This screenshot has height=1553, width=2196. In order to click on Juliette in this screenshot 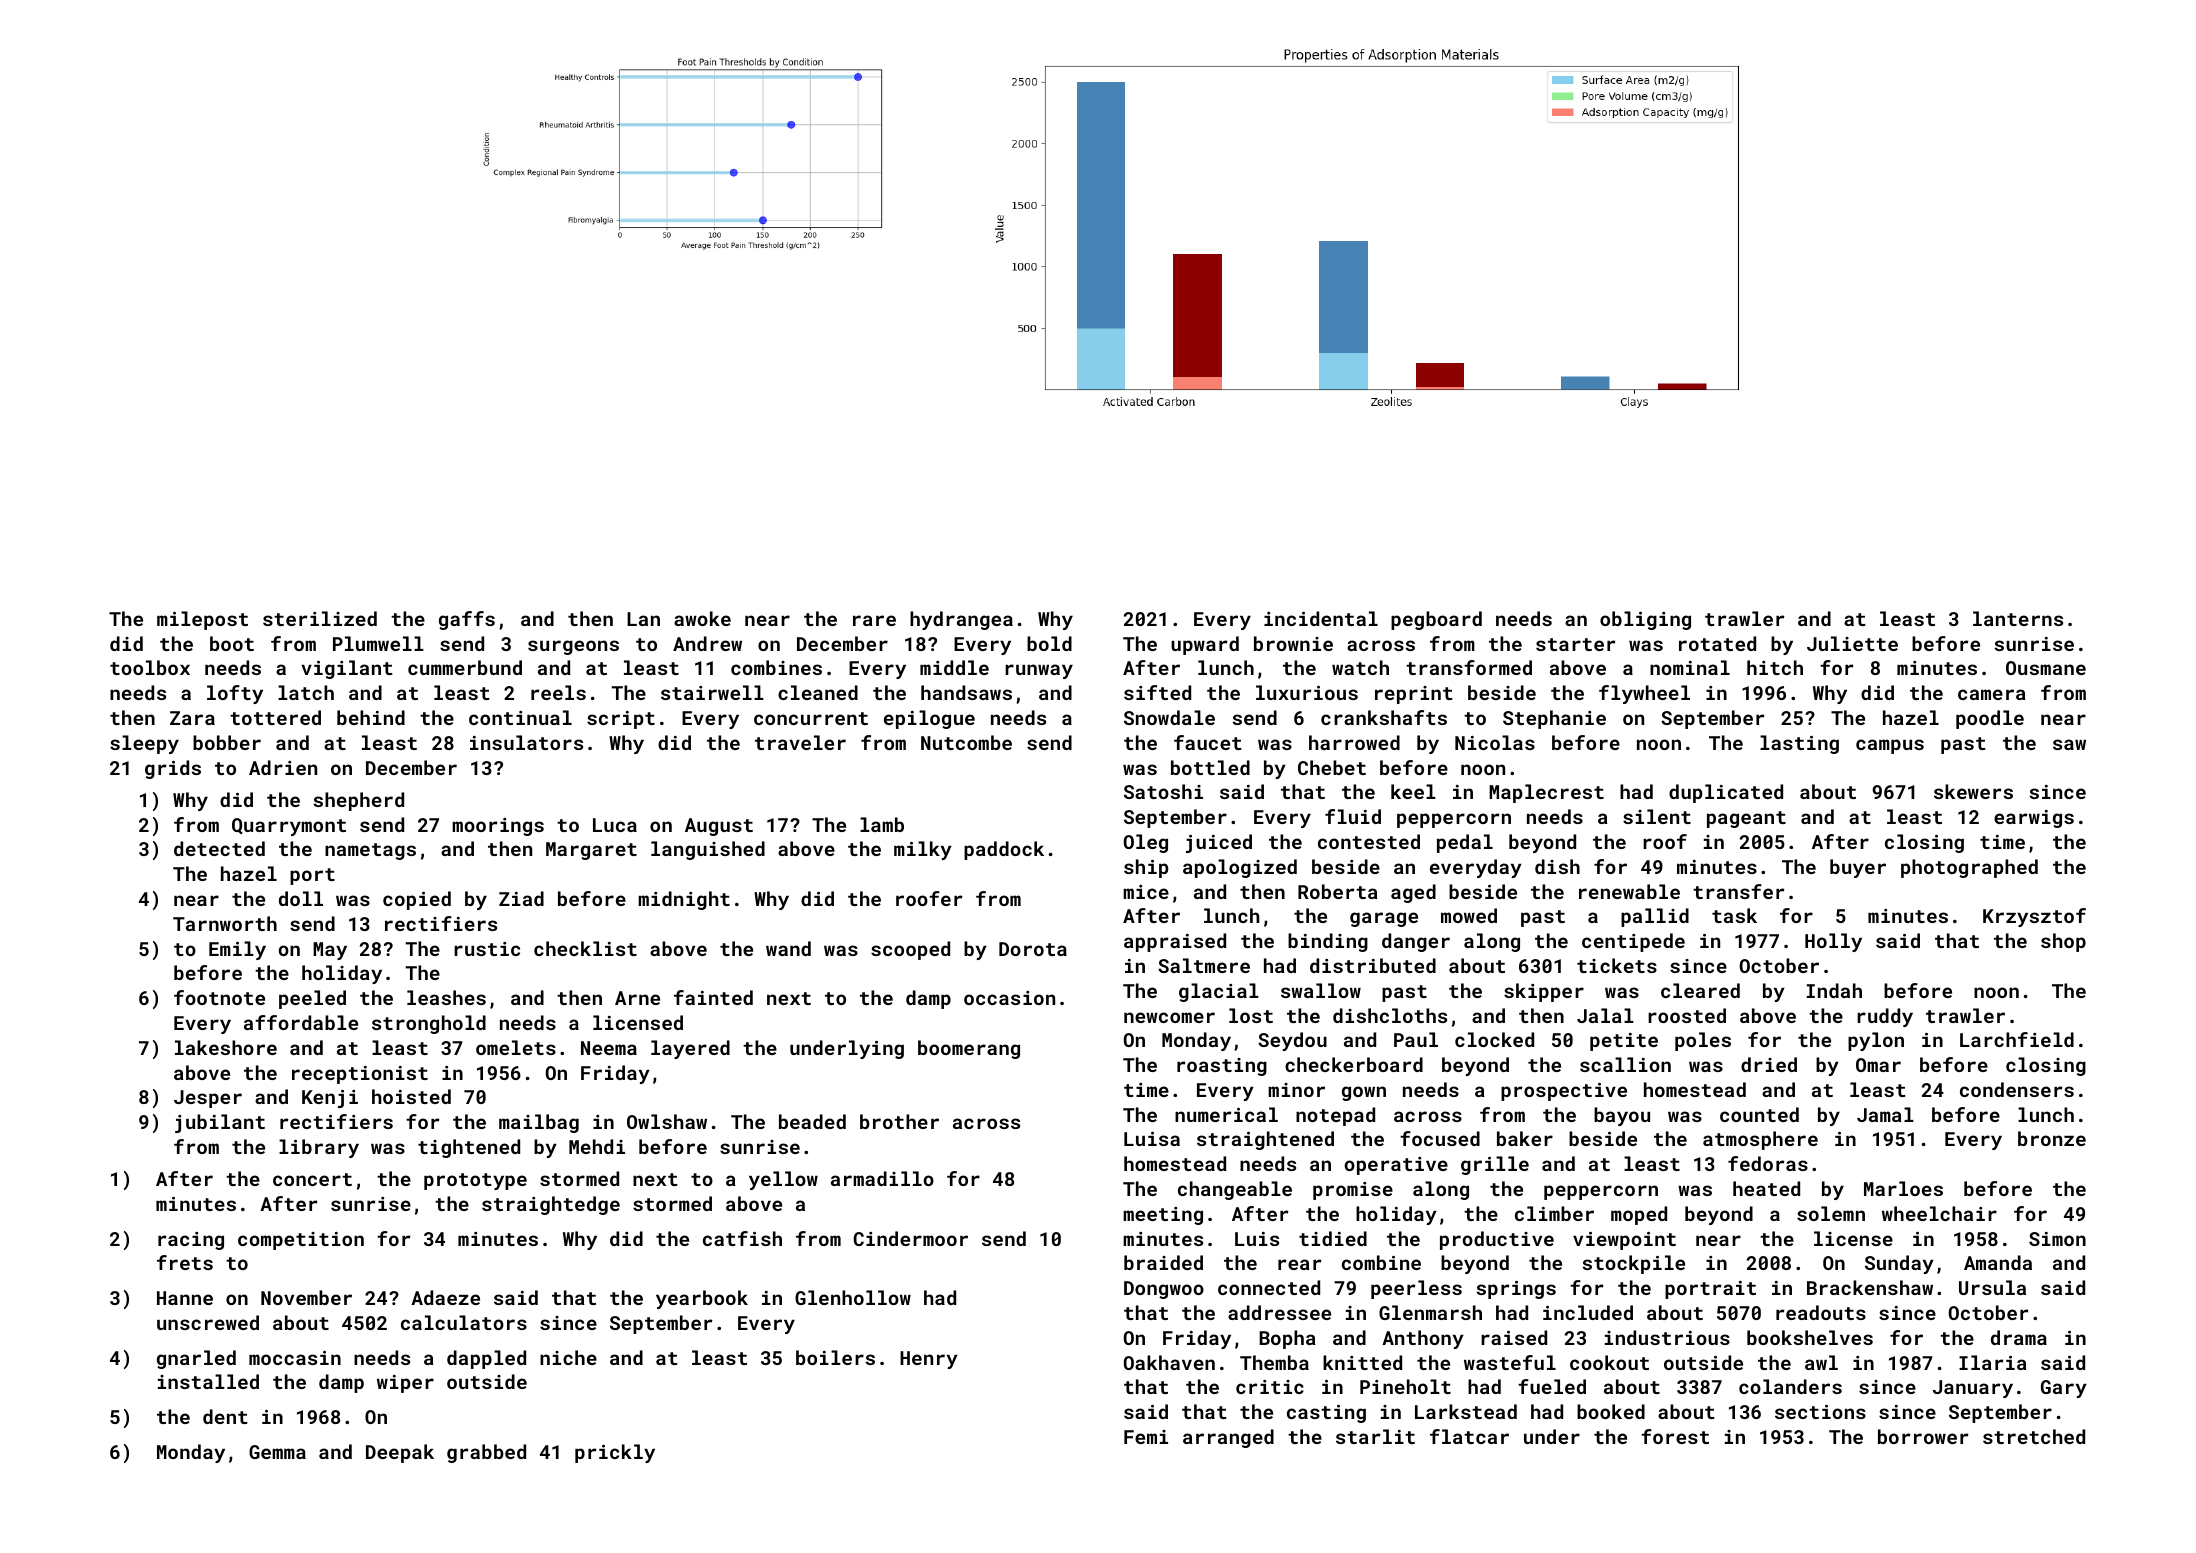, I will do `click(1852, 643)`.
